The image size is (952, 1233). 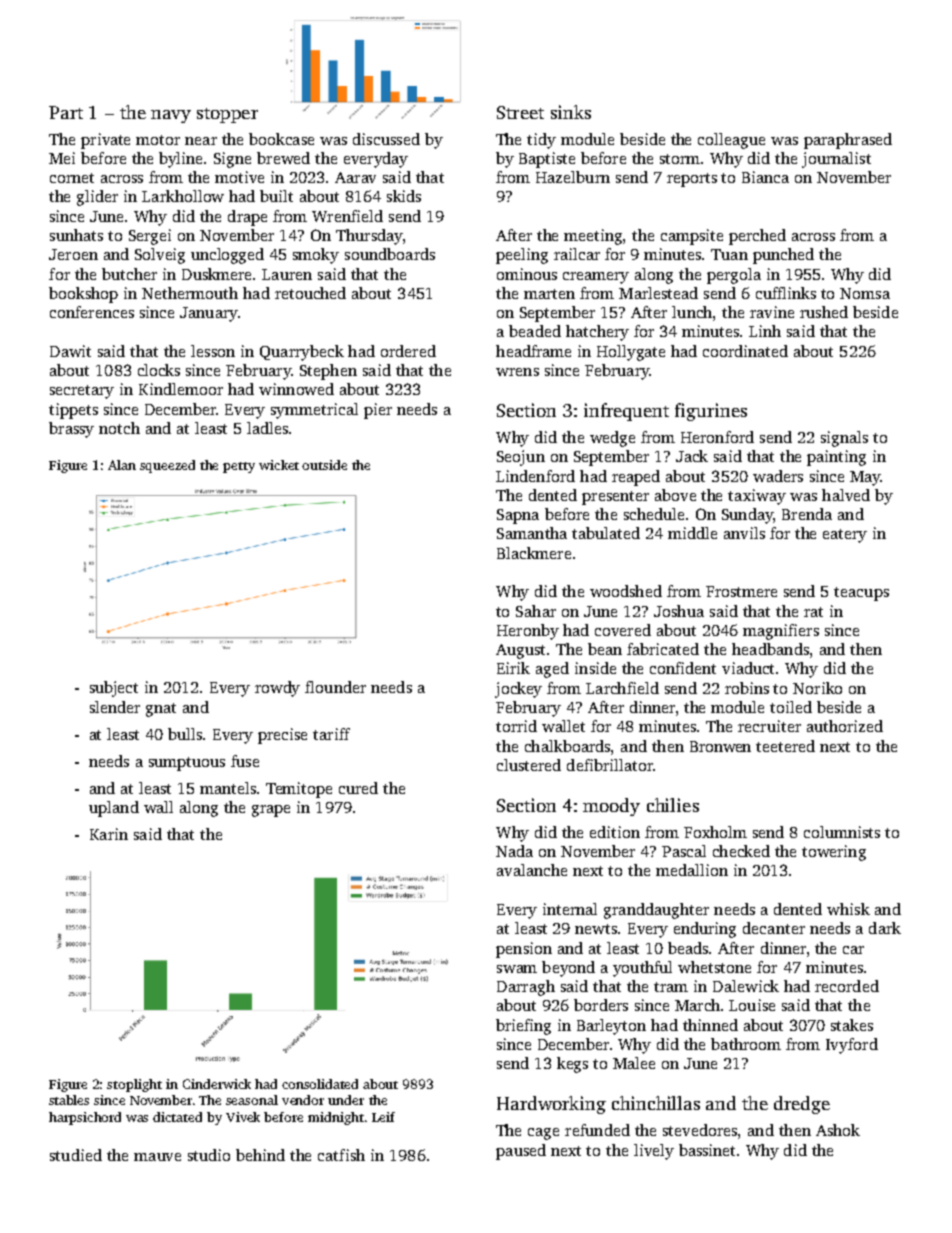 I want to click on halved, so click(x=846, y=495).
